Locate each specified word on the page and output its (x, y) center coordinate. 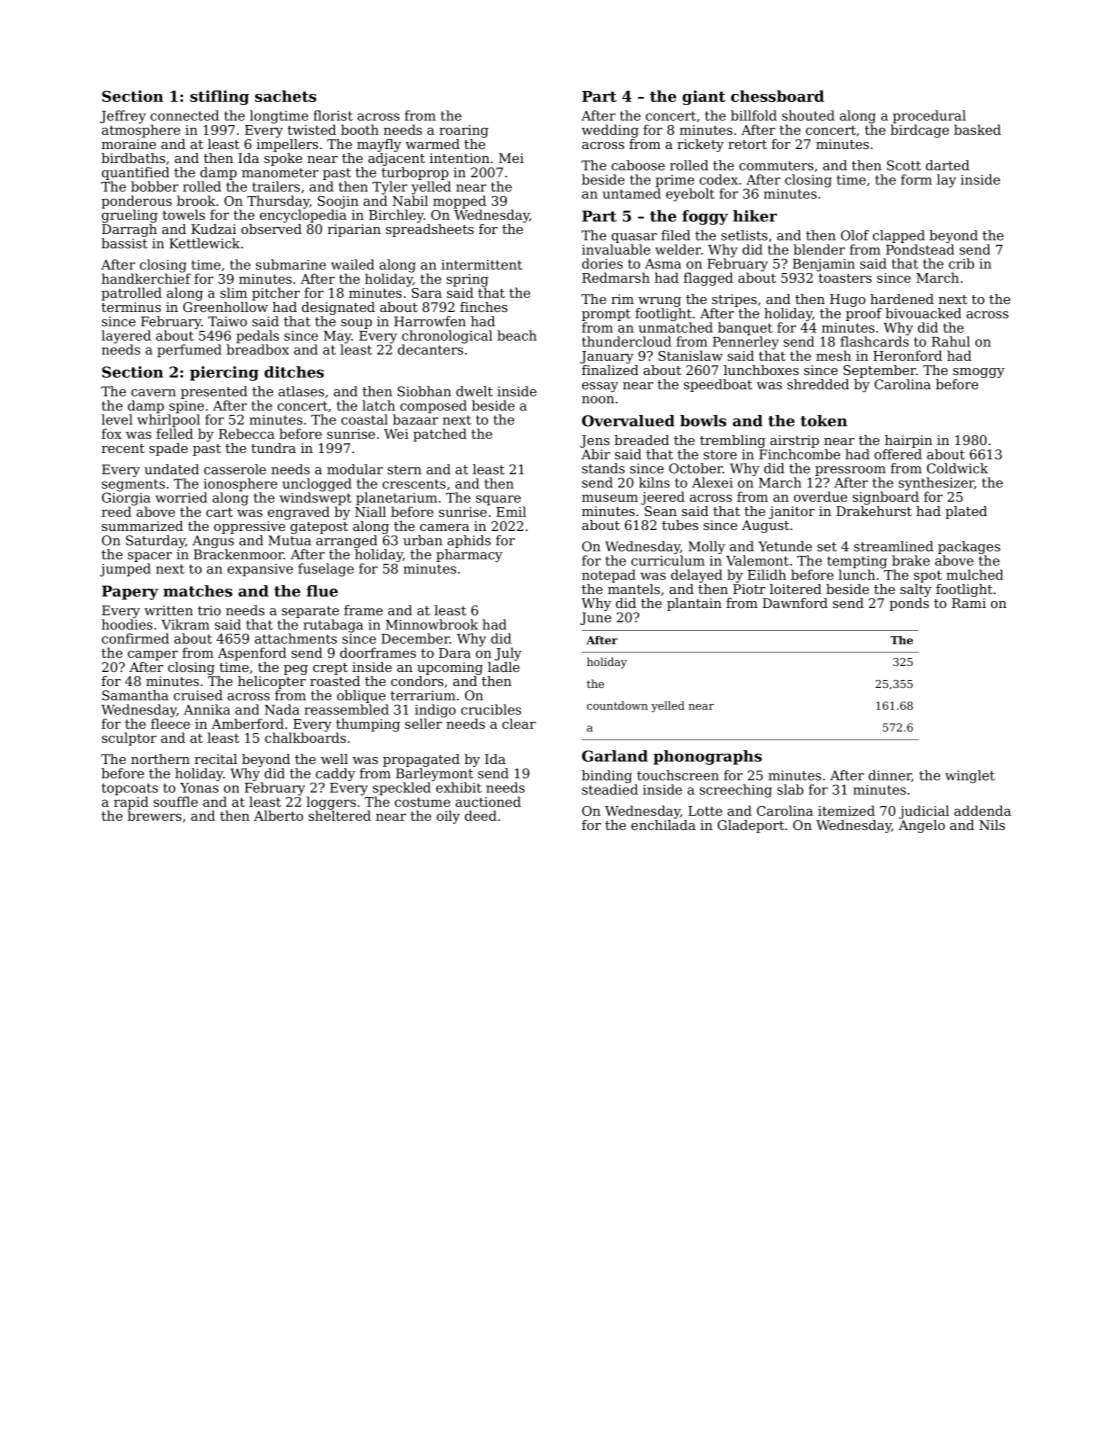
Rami (969, 603)
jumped (125, 570)
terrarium (423, 695)
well (334, 759)
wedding (610, 131)
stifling (219, 97)
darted (947, 165)
